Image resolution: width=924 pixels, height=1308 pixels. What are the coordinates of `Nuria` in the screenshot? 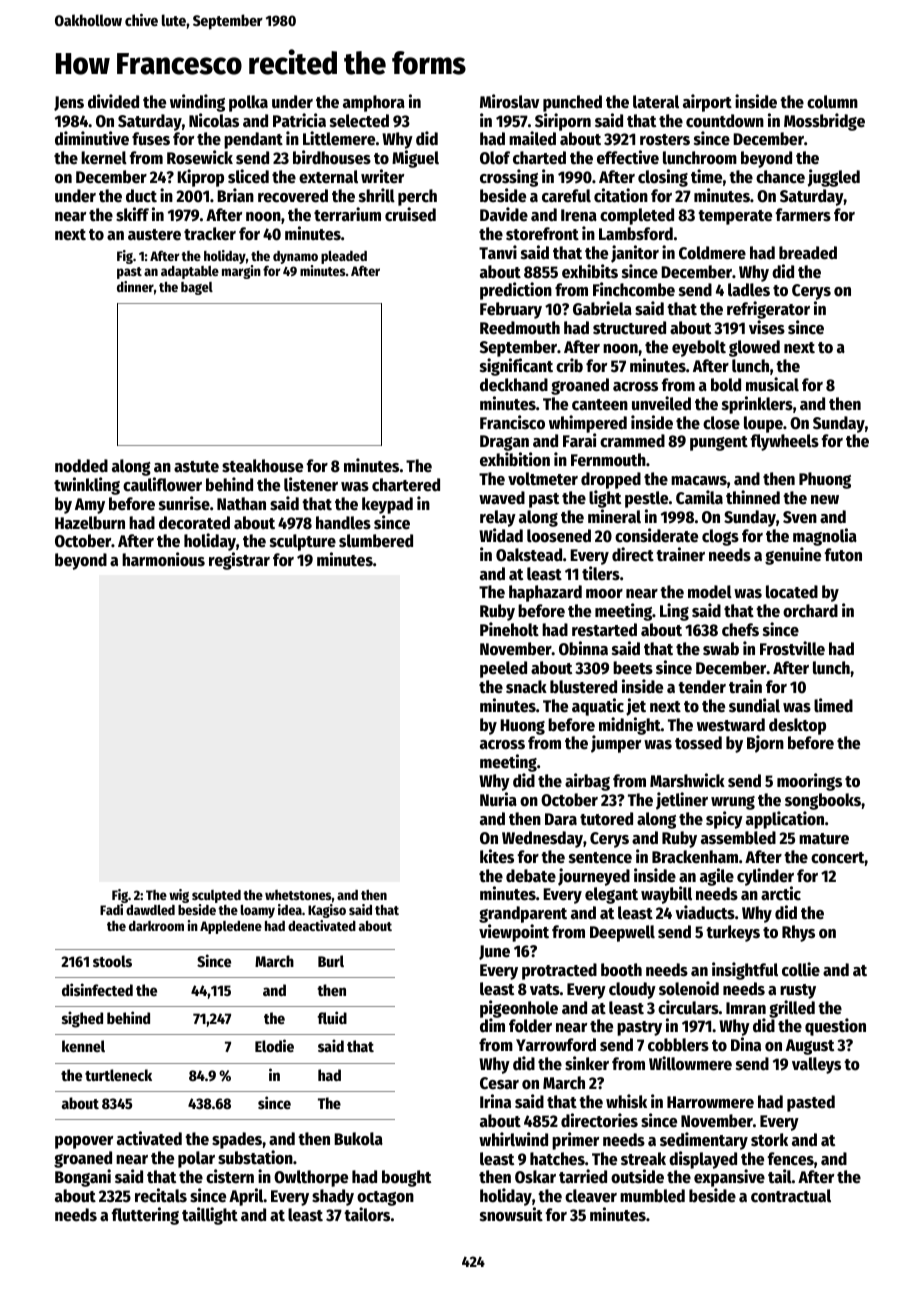 It's located at (498, 799).
